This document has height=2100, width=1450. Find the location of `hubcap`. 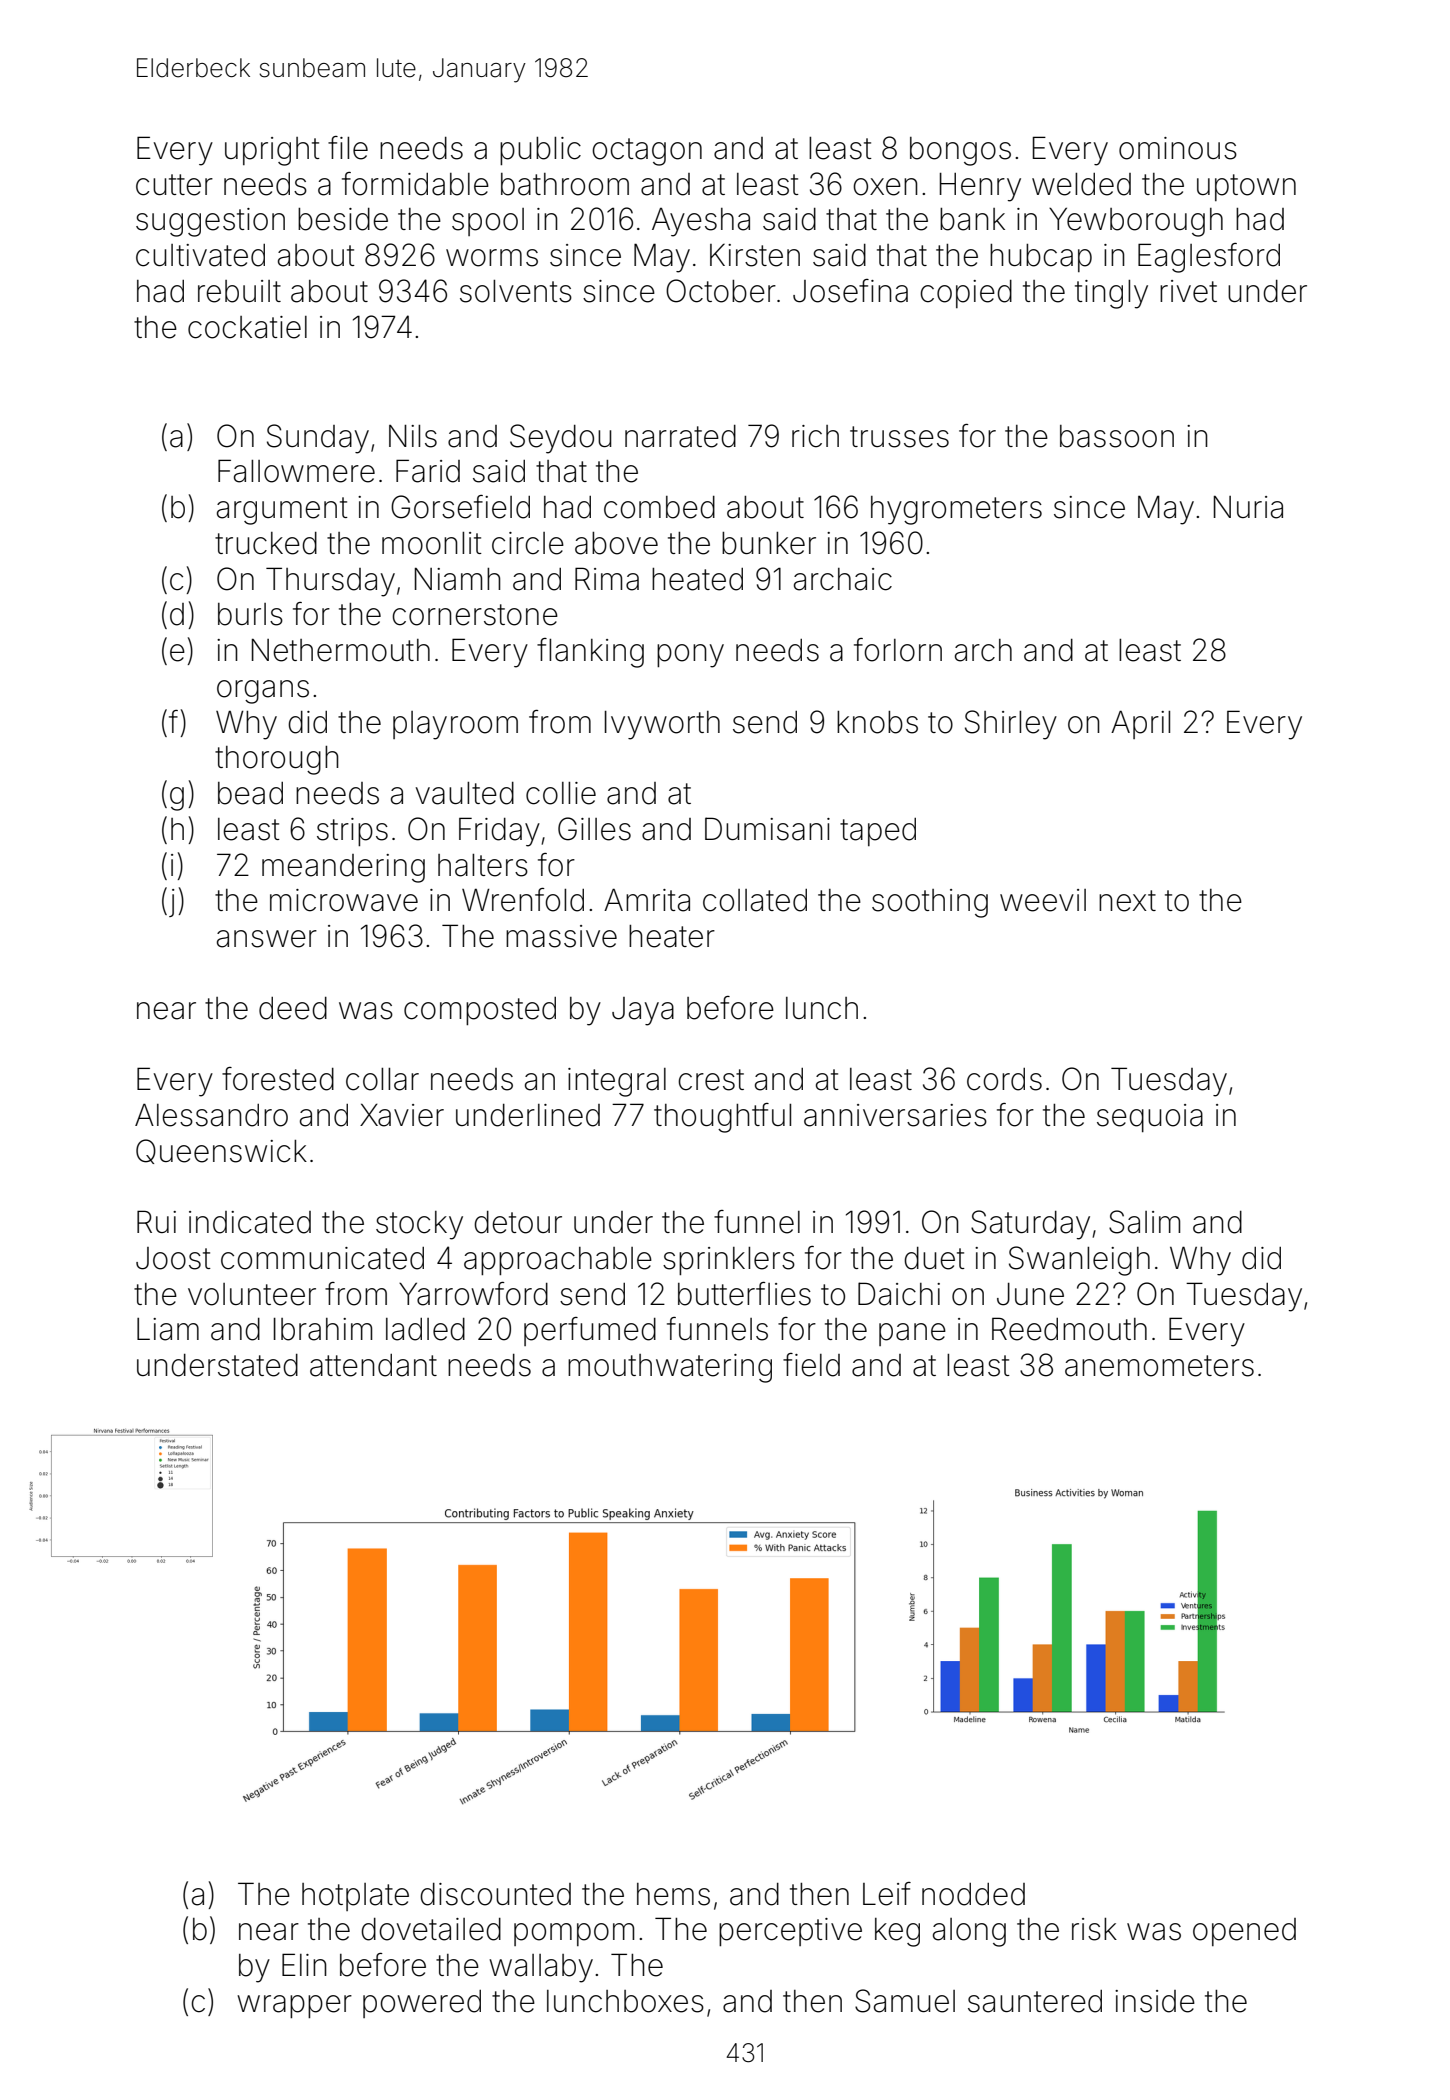

hubcap is located at coordinates (1041, 258).
